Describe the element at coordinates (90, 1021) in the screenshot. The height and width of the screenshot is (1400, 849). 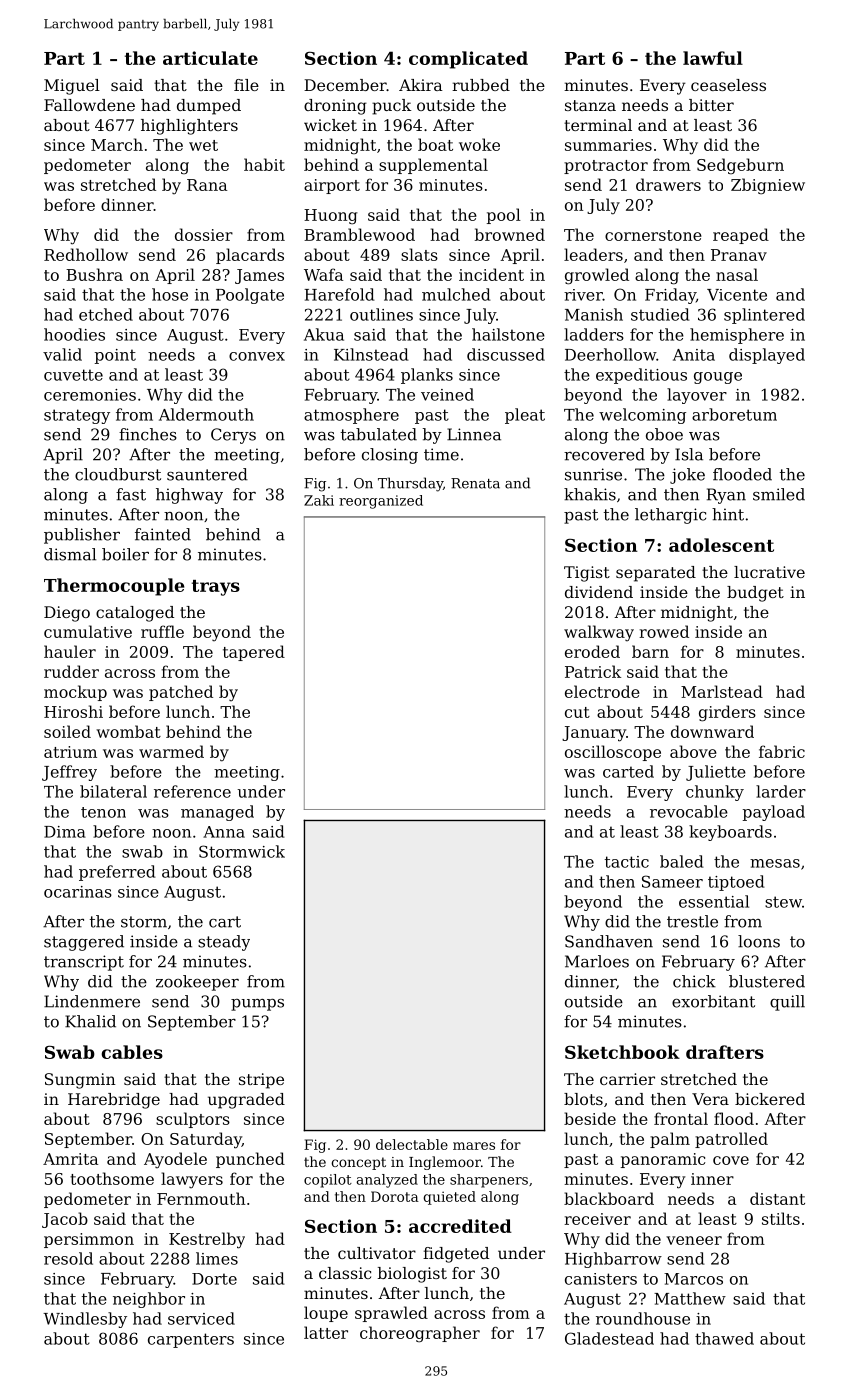
I see `Khalid` at that location.
